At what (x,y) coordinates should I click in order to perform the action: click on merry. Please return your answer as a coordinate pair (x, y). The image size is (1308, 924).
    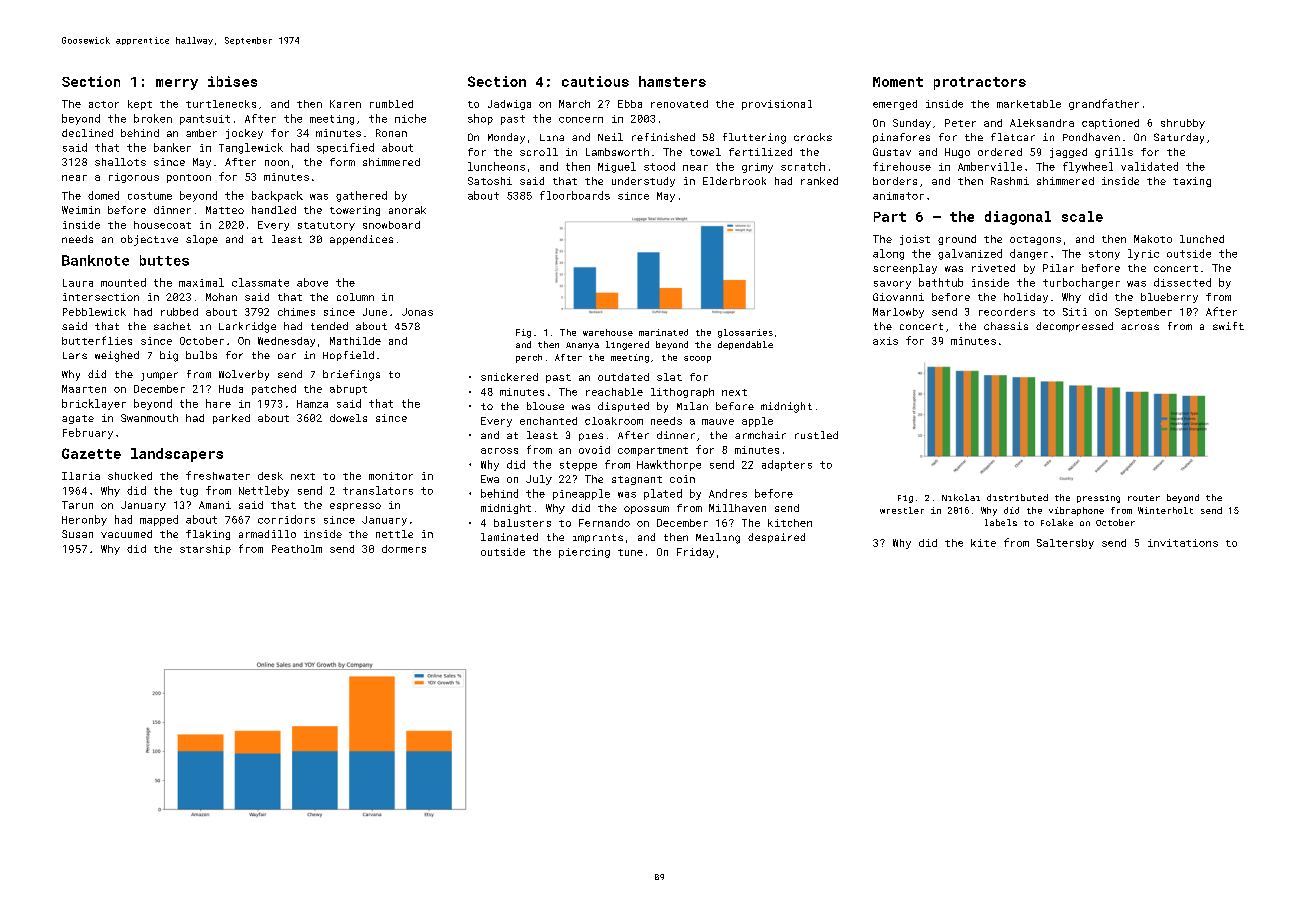
    Looking at the image, I should click on (177, 84).
